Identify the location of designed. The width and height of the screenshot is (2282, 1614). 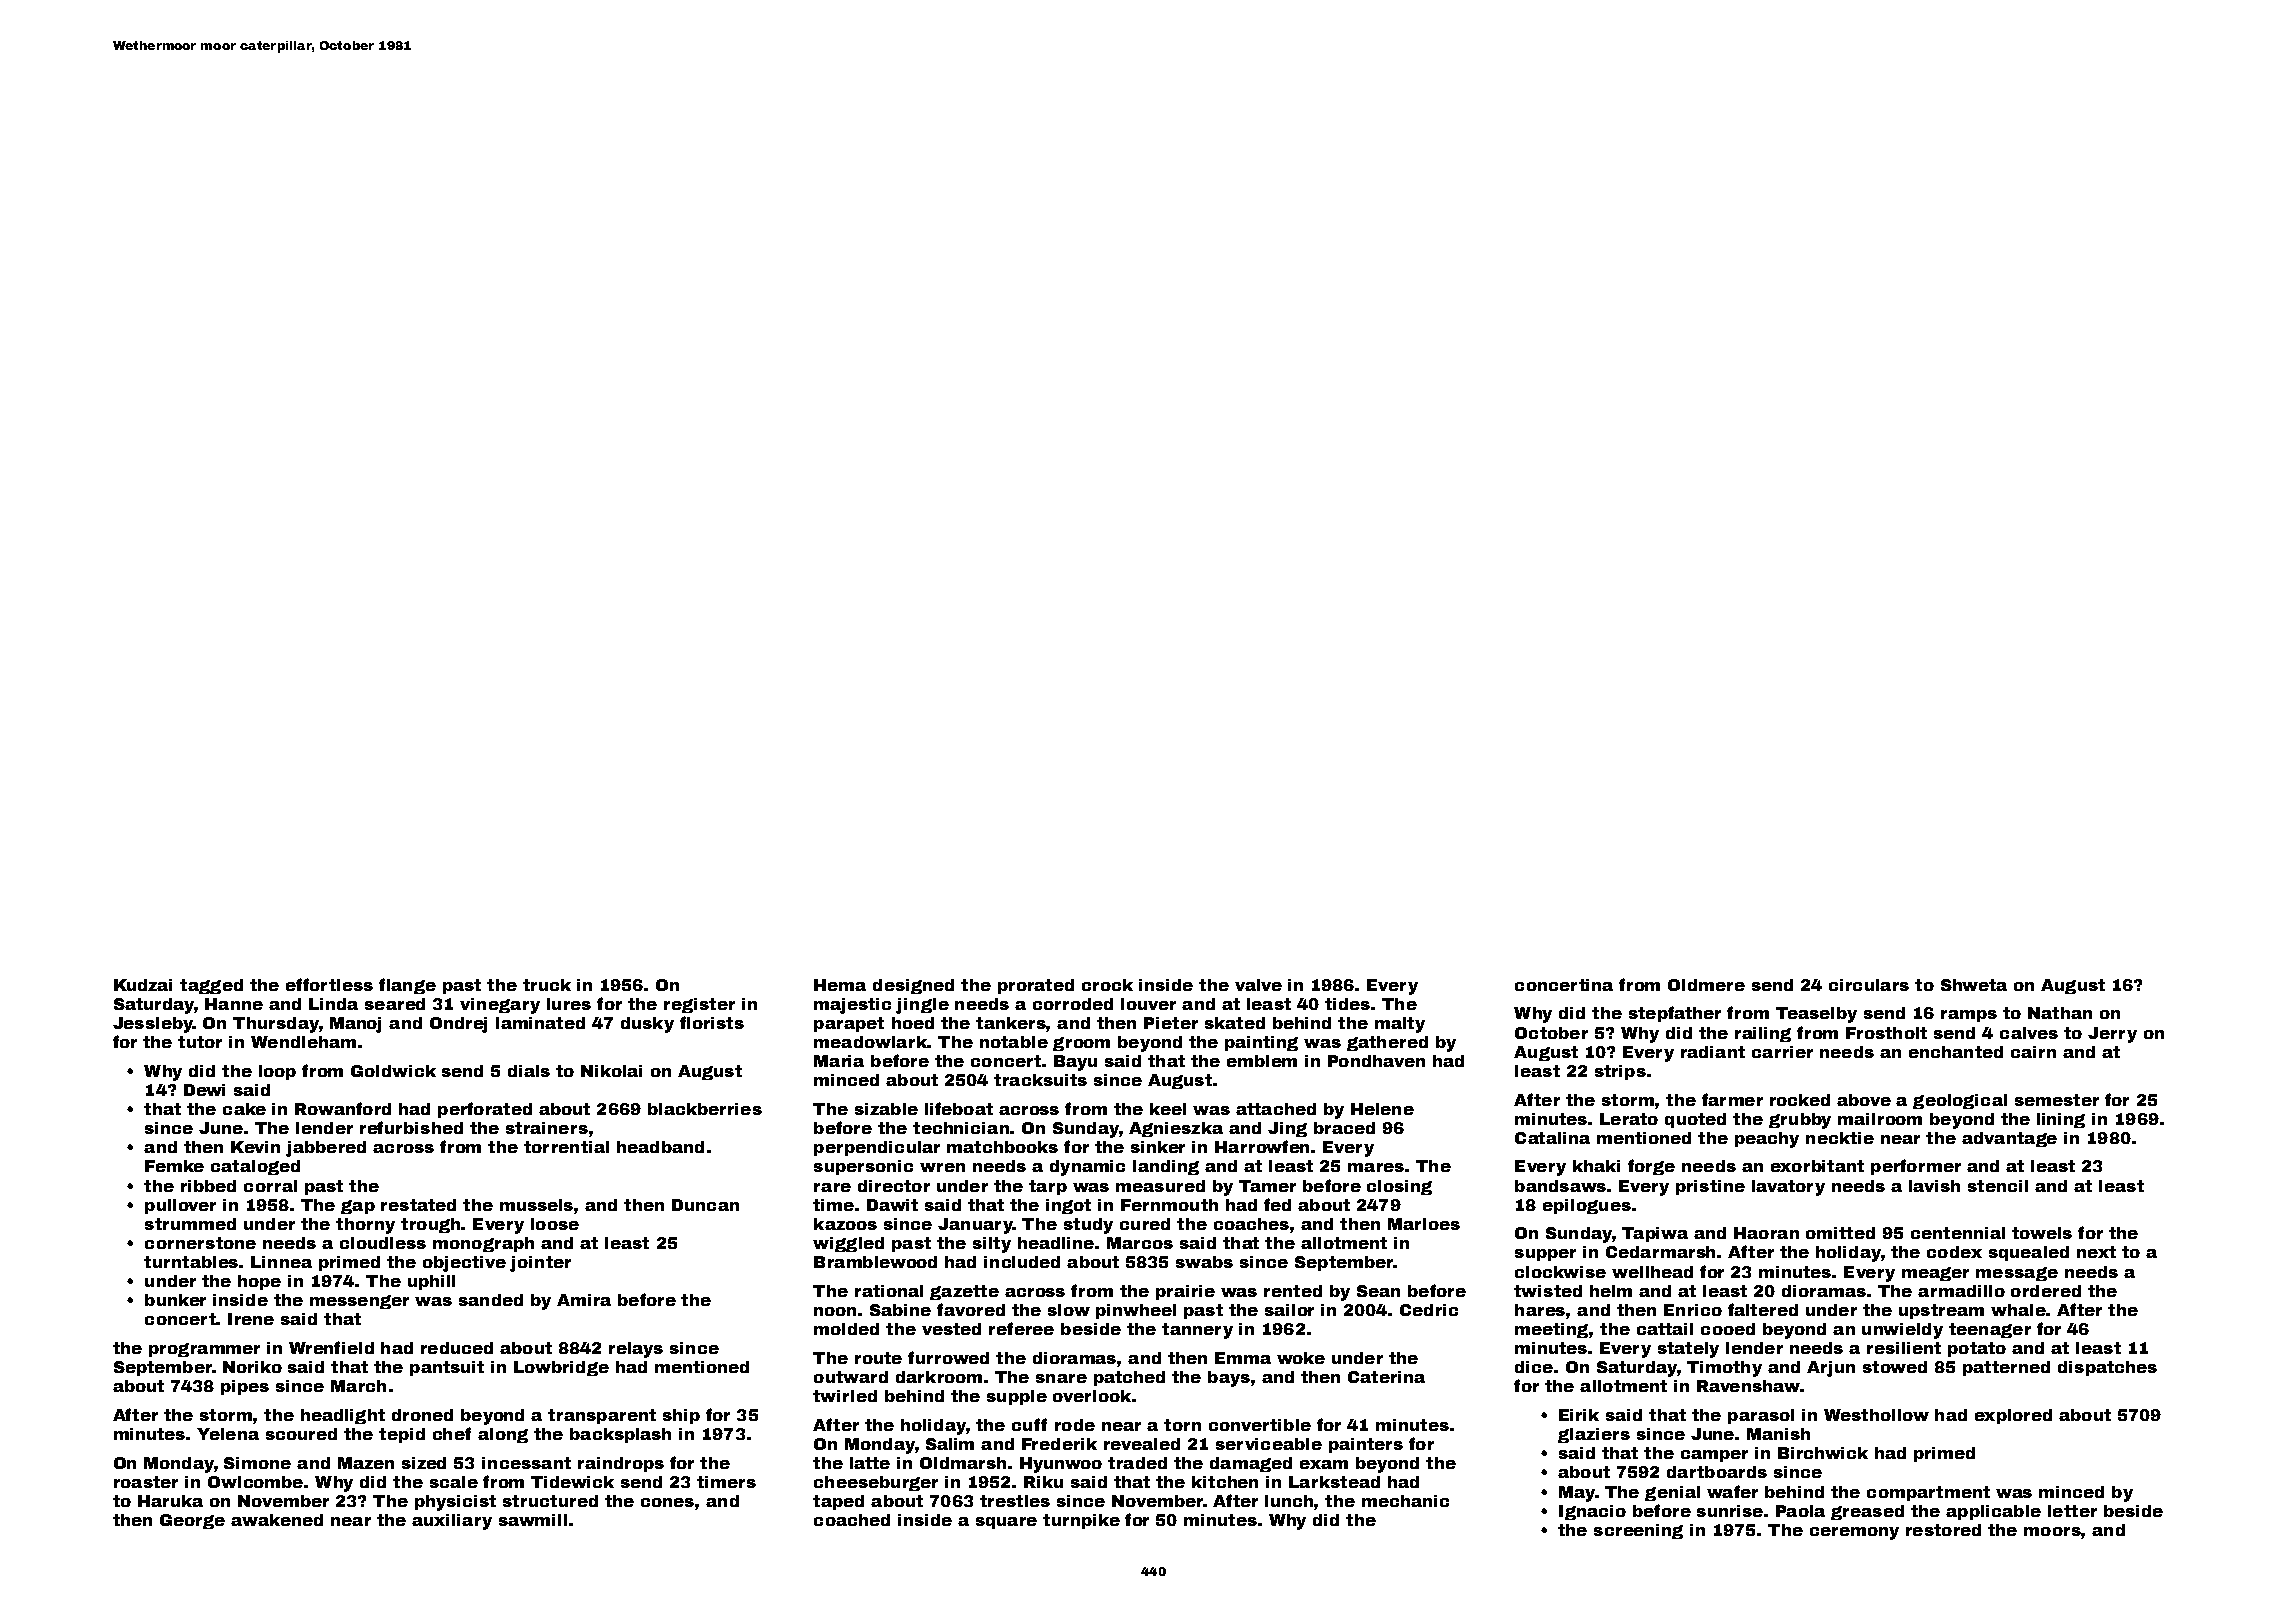
(913, 986).
